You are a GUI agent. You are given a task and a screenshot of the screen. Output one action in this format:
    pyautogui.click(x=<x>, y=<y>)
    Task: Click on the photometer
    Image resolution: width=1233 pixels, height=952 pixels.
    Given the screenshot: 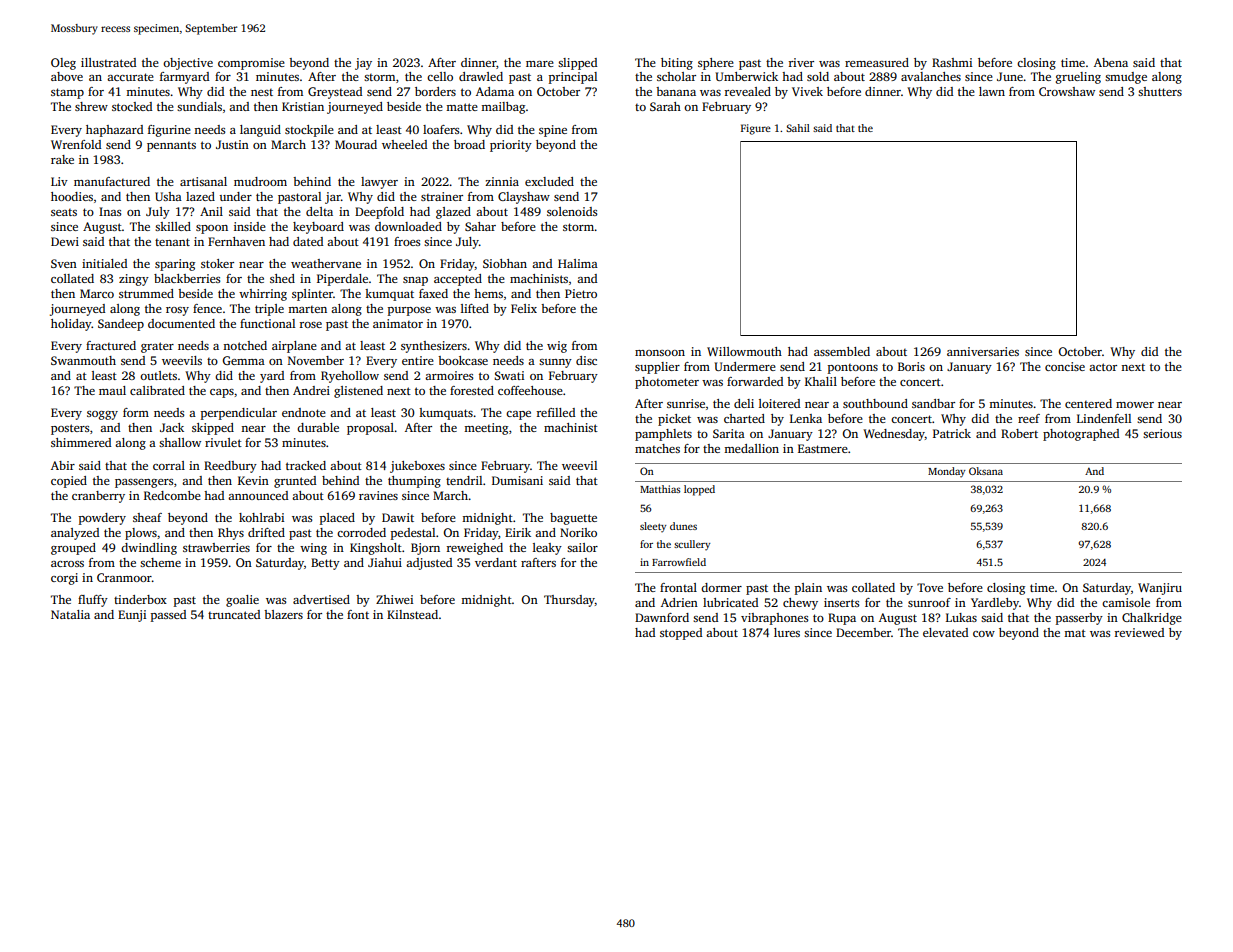 What is the action you would take?
    pyautogui.click(x=667, y=383)
